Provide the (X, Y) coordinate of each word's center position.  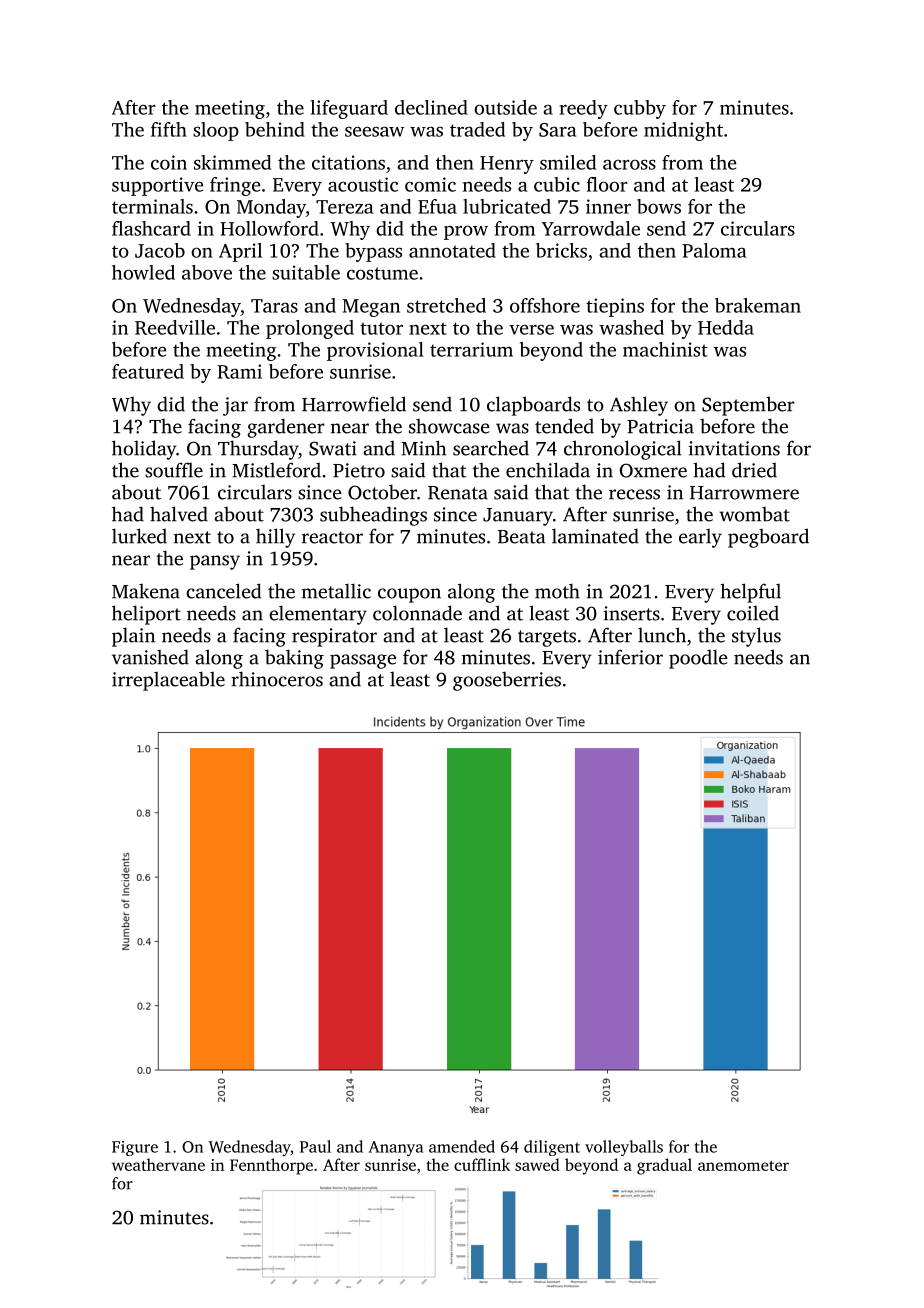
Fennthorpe (271, 1166)
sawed (537, 1164)
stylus (756, 637)
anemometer (743, 1166)
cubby (640, 109)
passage (363, 661)
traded (477, 129)
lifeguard (349, 109)
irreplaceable (168, 681)
